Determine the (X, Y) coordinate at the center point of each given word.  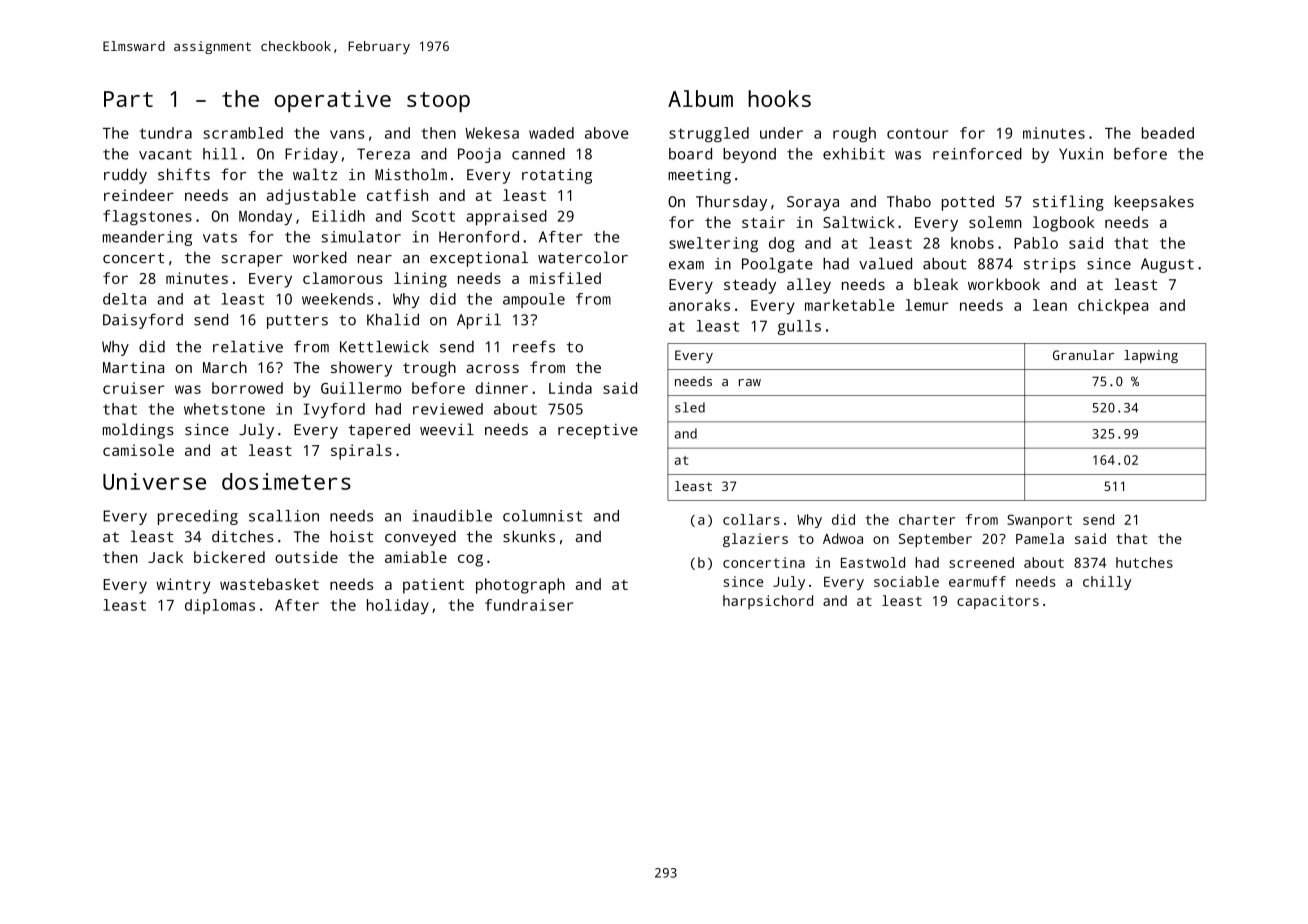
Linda (570, 388)
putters (297, 322)
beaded (1168, 133)
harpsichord (768, 602)
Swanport (1039, 521)
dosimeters (286, 481)
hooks (779, 98)
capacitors (998, 602)
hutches (1144, 562)
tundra (166, 133)
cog (470, 560)
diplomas (220, 606)
